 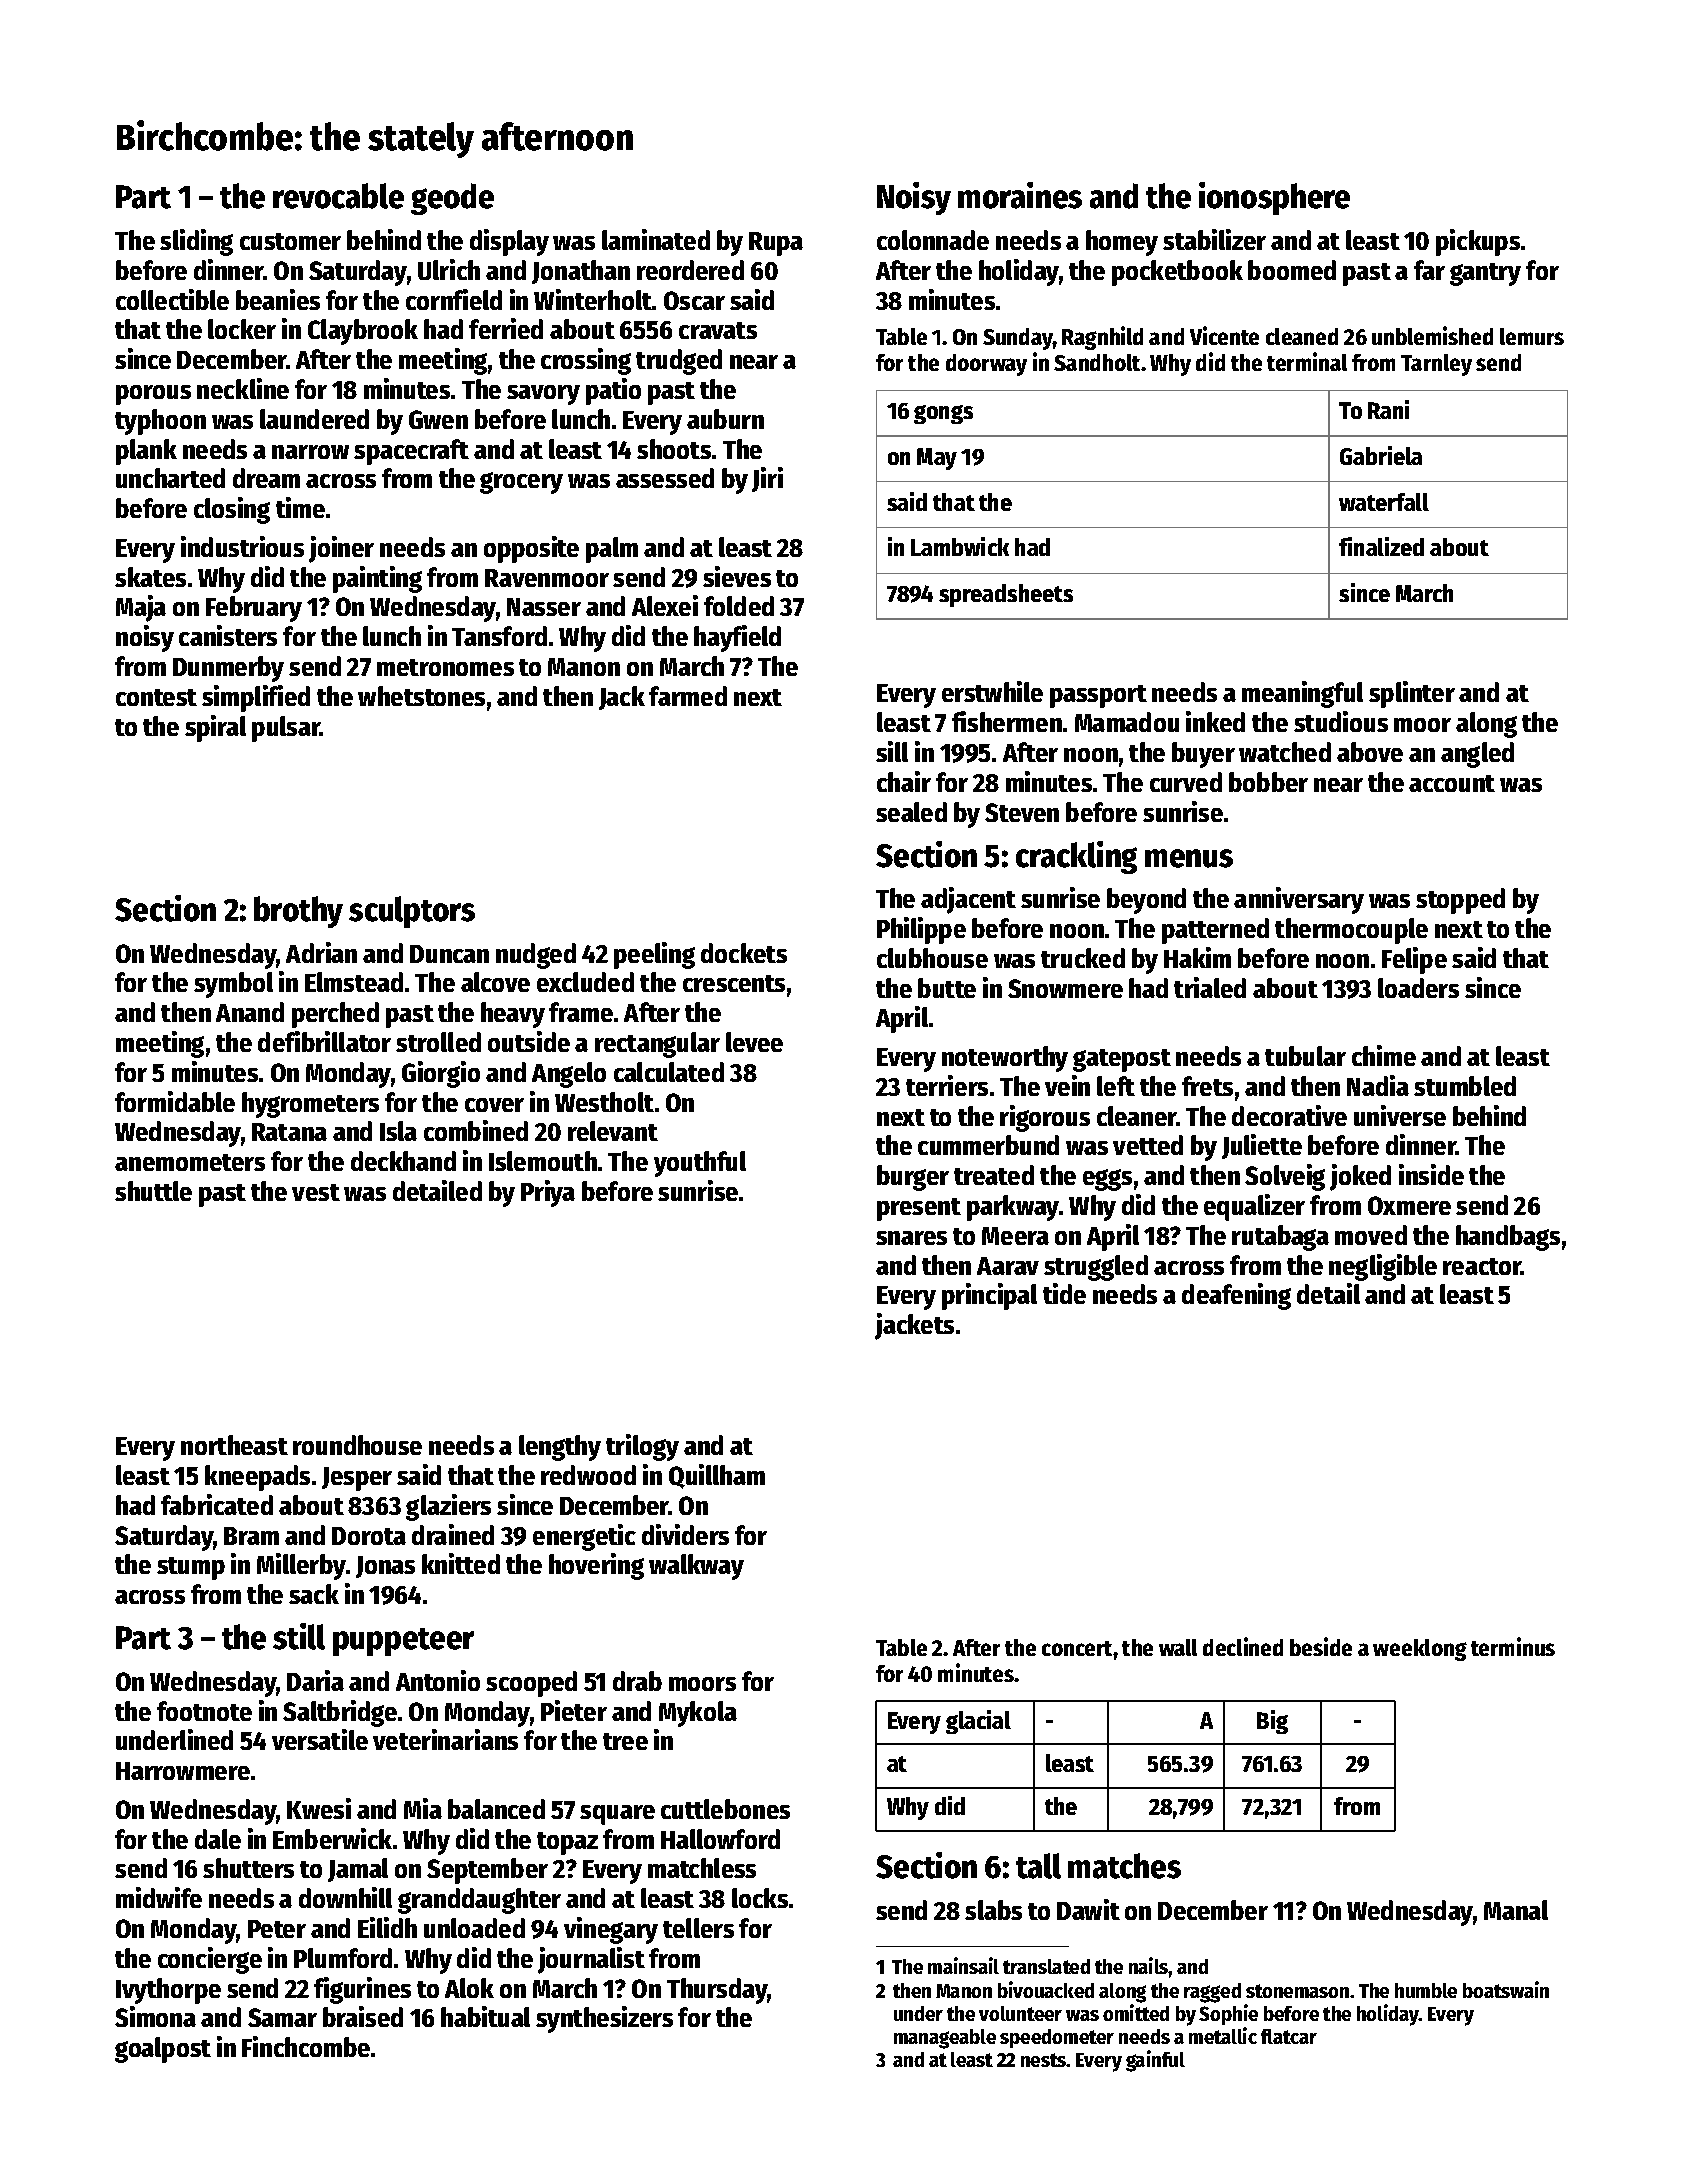 What do you see at coordinates (338, 196) in the image?
I see `revocable` at bounding box center [338, 196].
